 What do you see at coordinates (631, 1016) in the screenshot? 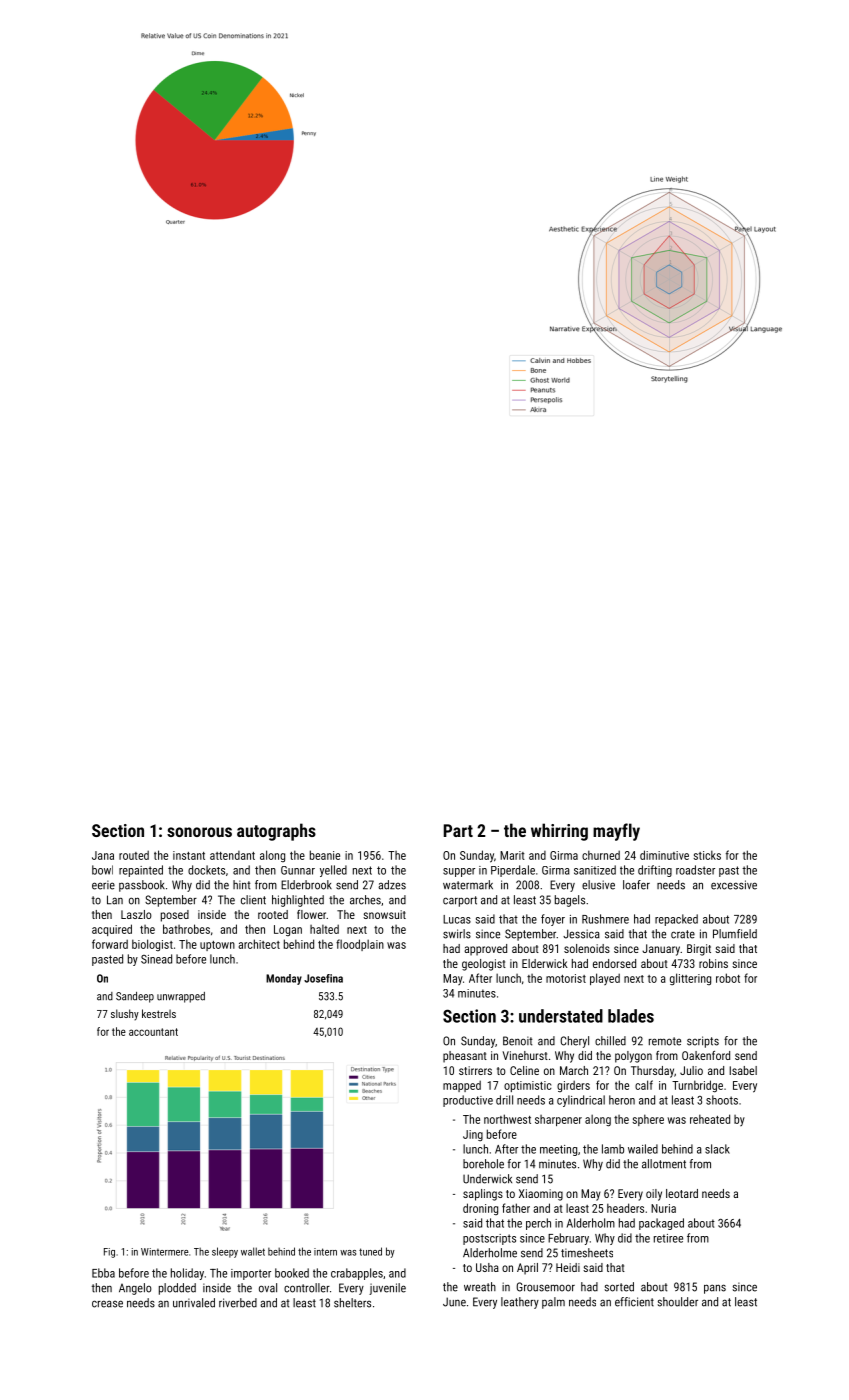
I see `blades` at bounding box center [631, 1016].
